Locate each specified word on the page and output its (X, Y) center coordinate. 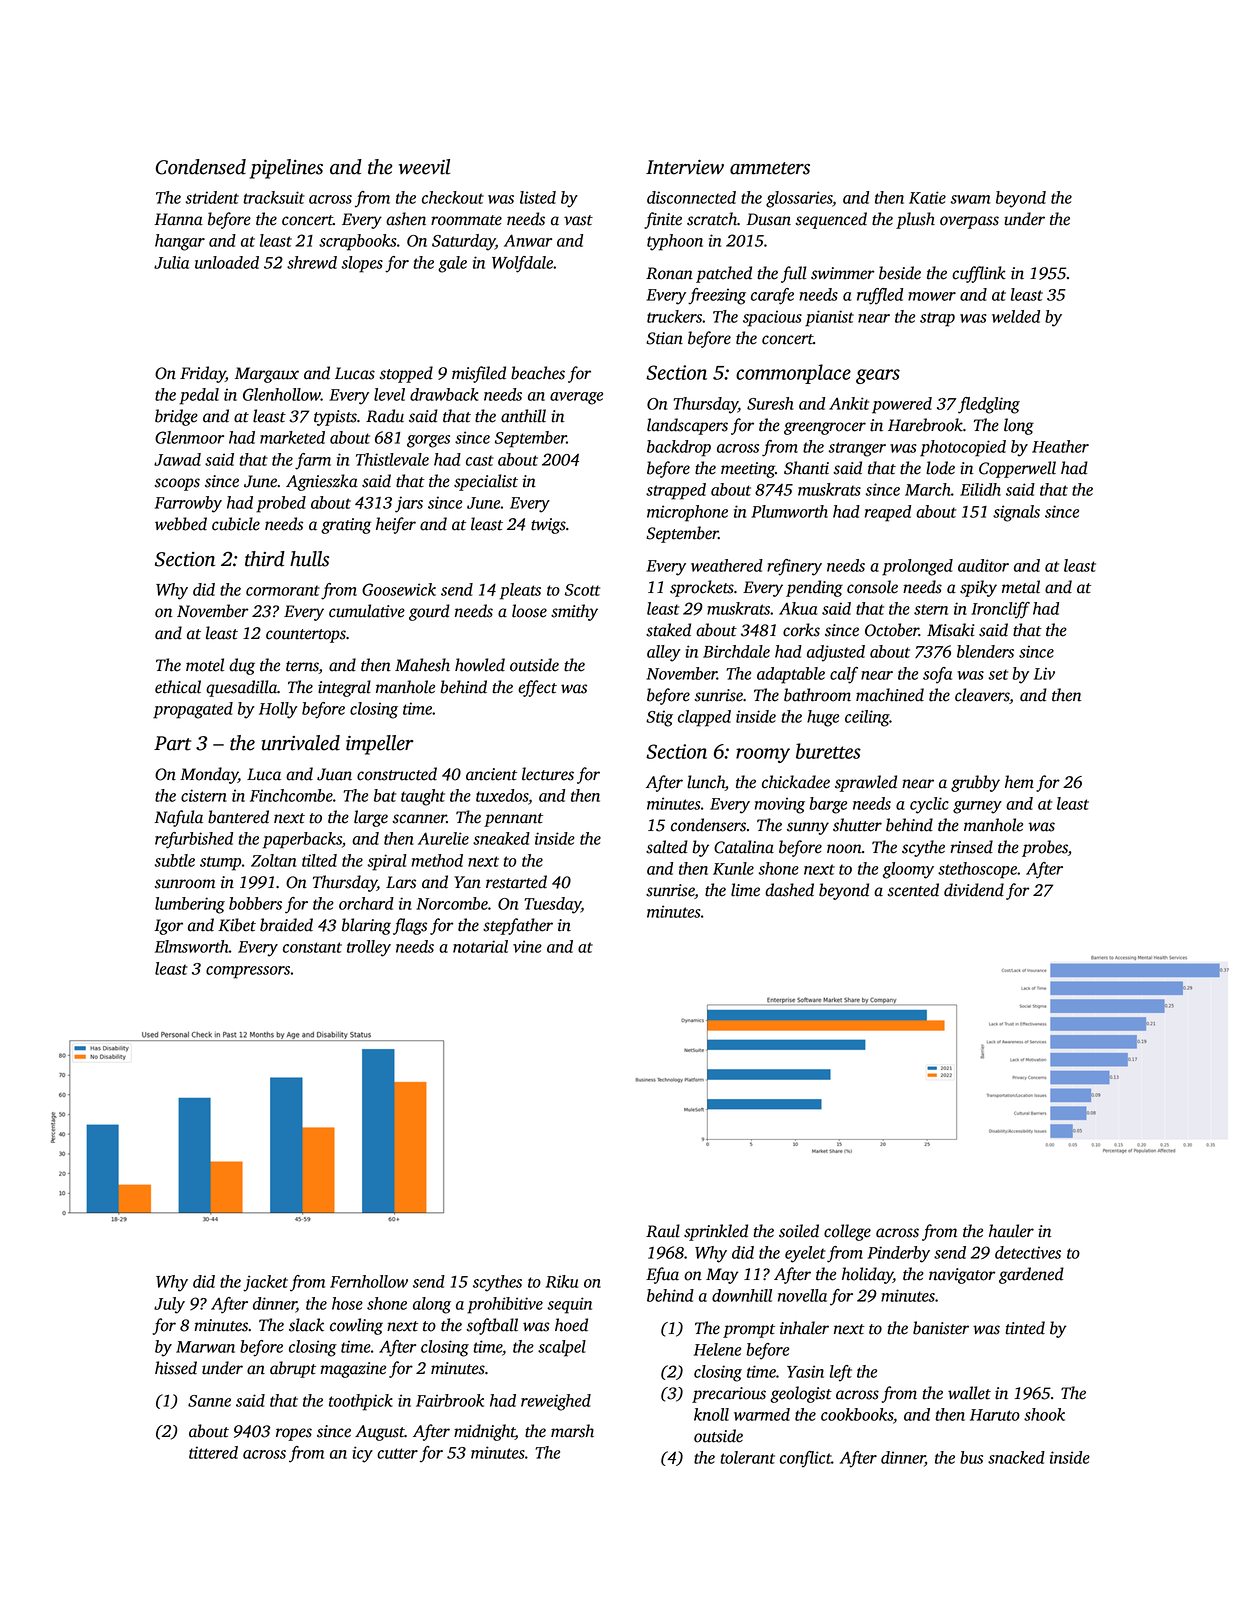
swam (970, 199)
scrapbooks (358, 242)
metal (1021, 587)
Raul (663, 1231)
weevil (424, 167)
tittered (213, 1452)
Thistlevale (392, 459)
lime (745, 890)
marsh (572, 1431)
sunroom (184, 884)
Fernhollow (369, 1281)
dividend (974, 890)
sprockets (702, 588)
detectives (1028, 1252)
